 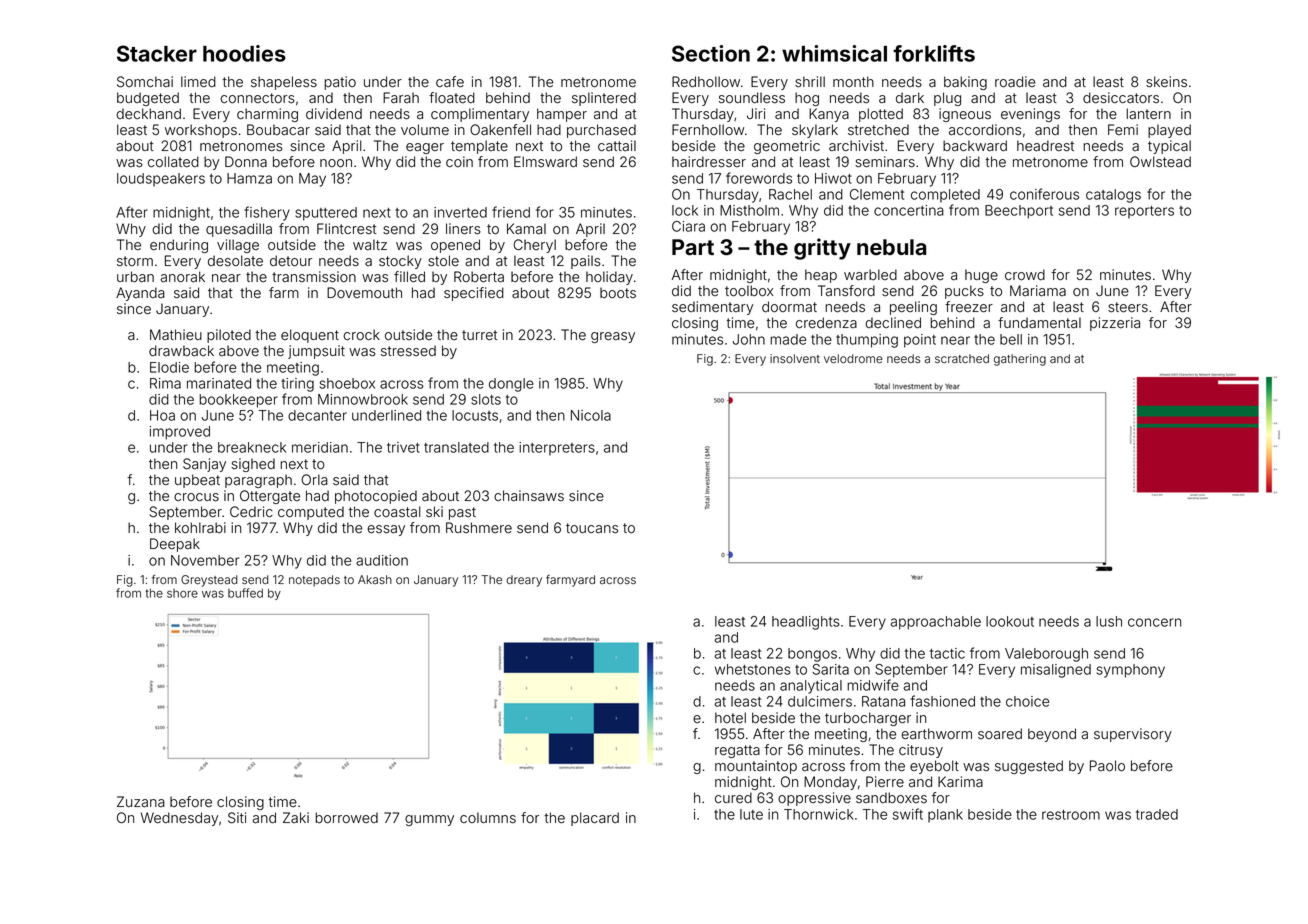 What do you see at coordinates (237, 818) in the screenshot?
I see `Siti` at bounding box center [237, 818].
